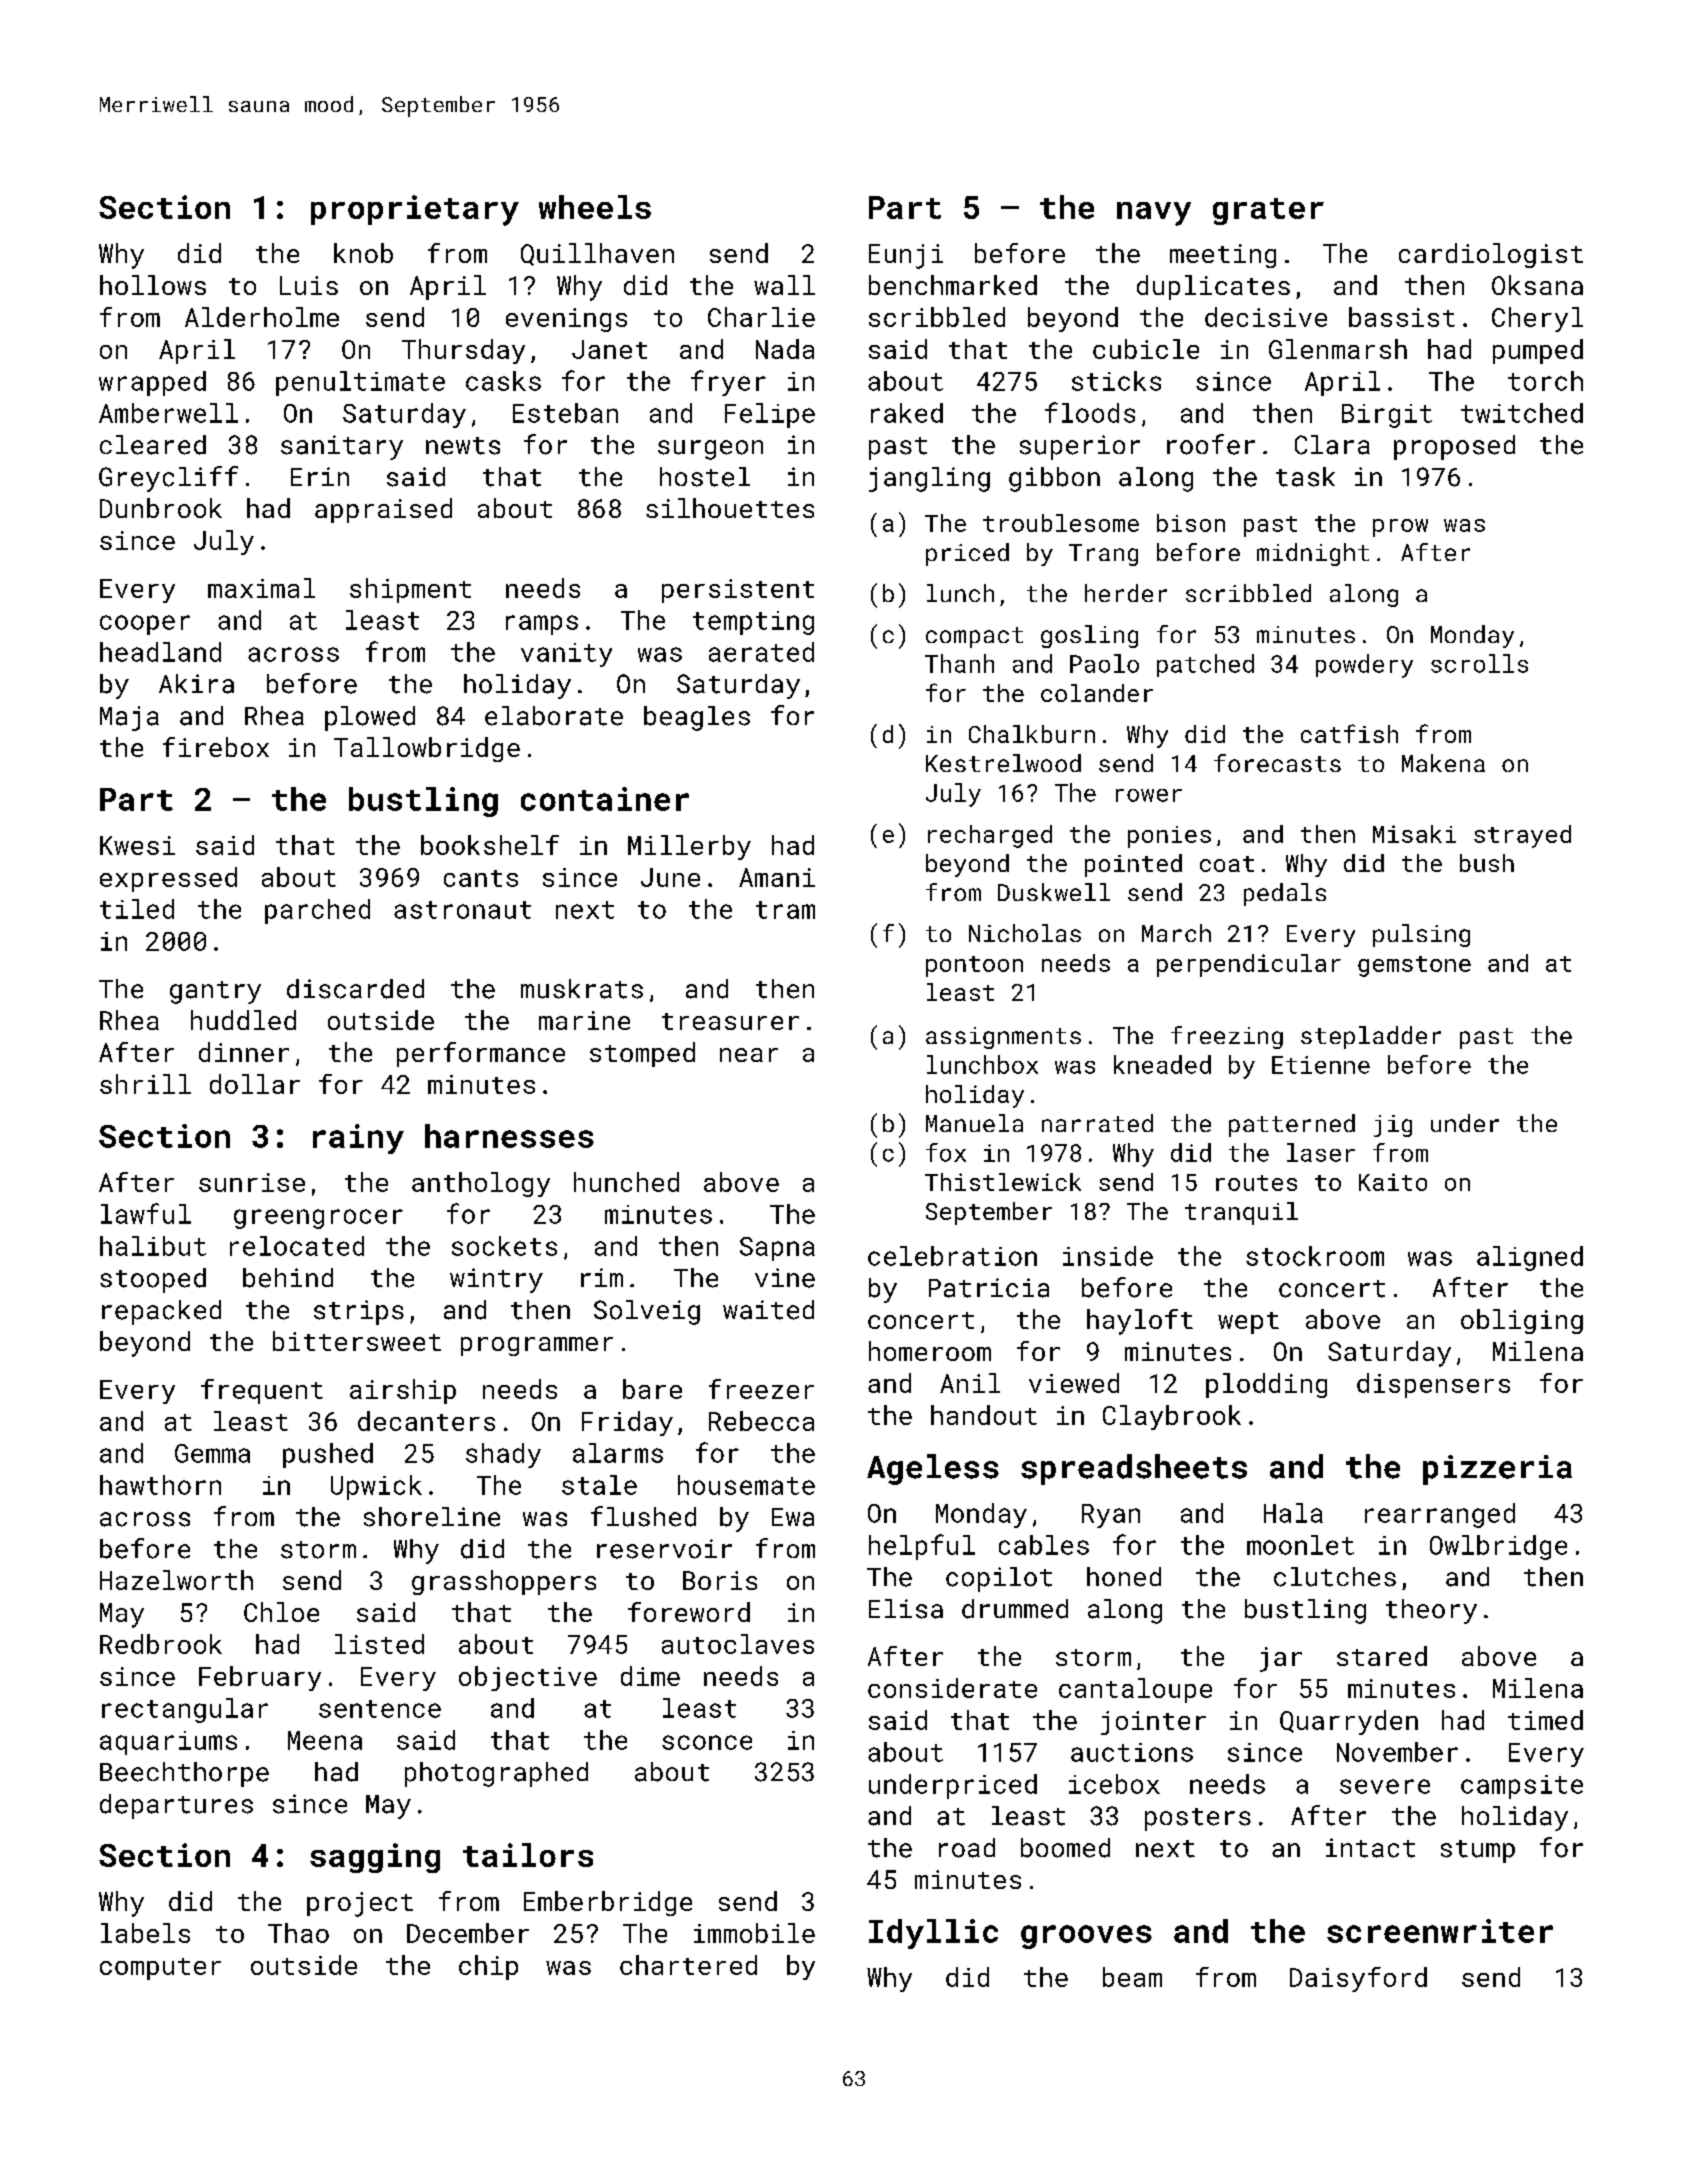 The image size is (1683, 2178). I want to click on strayed, so click(1522, 836).
